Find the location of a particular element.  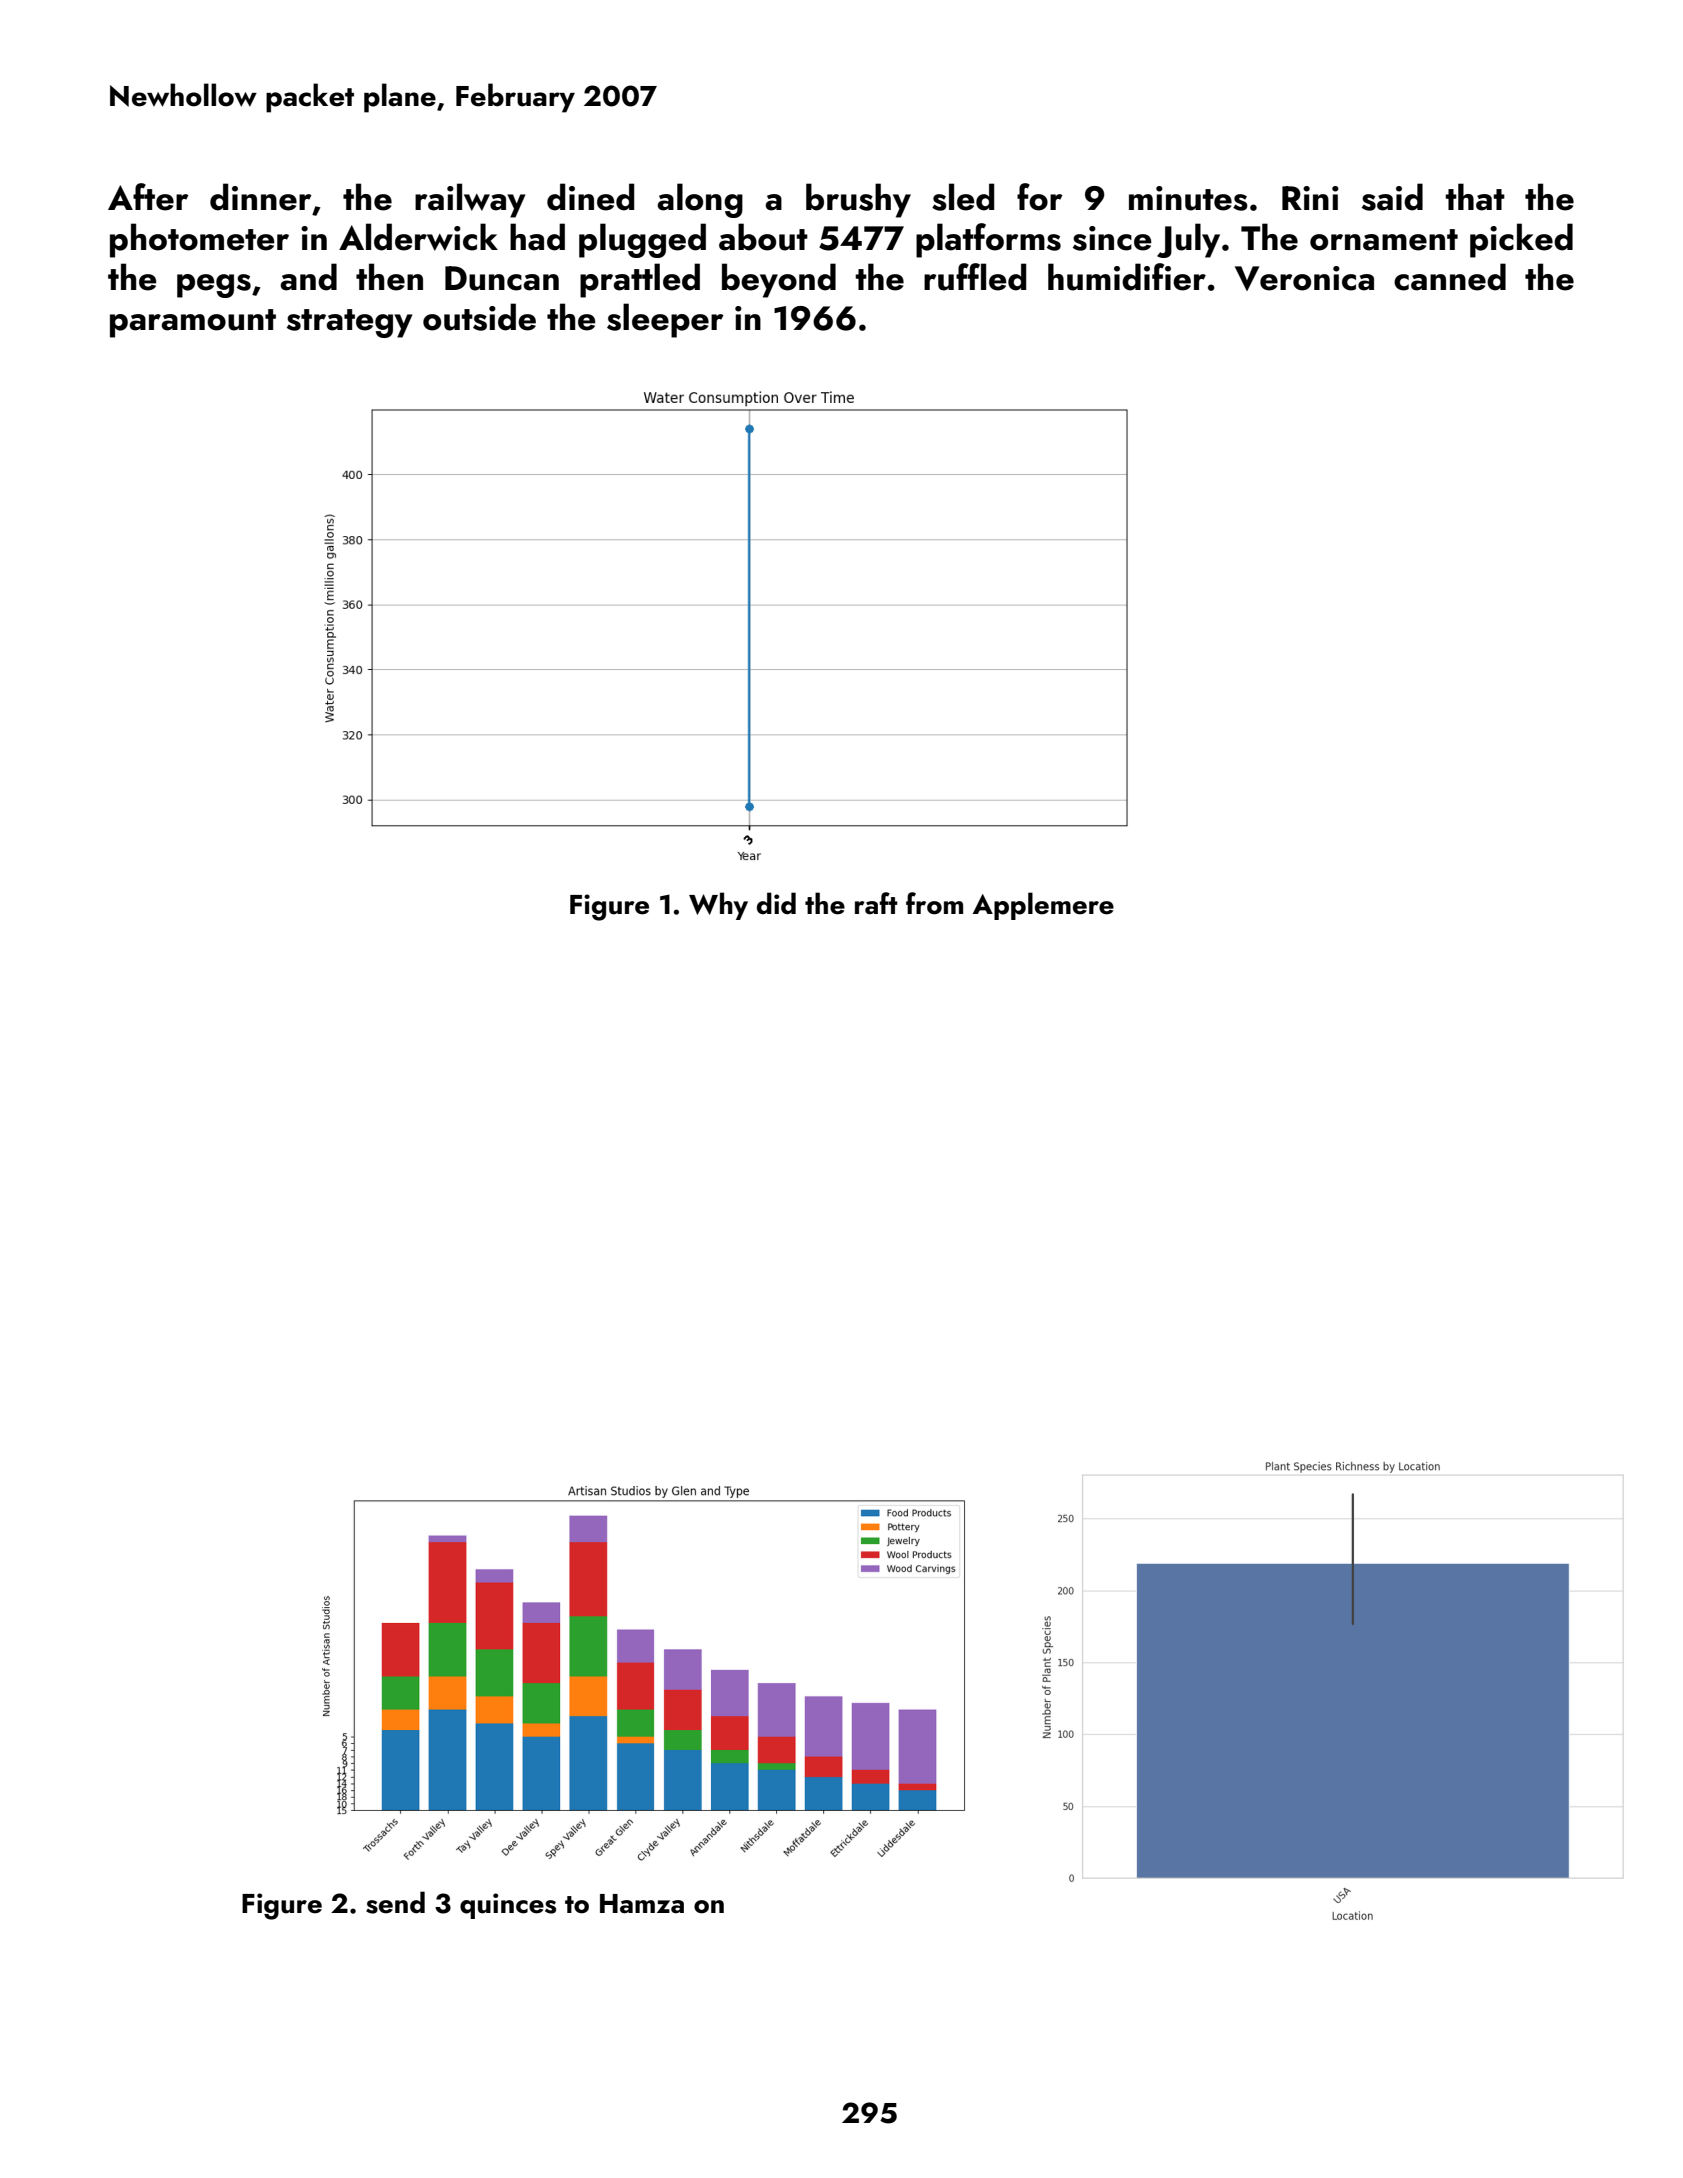

send is located at coordinates (395, 1902).
